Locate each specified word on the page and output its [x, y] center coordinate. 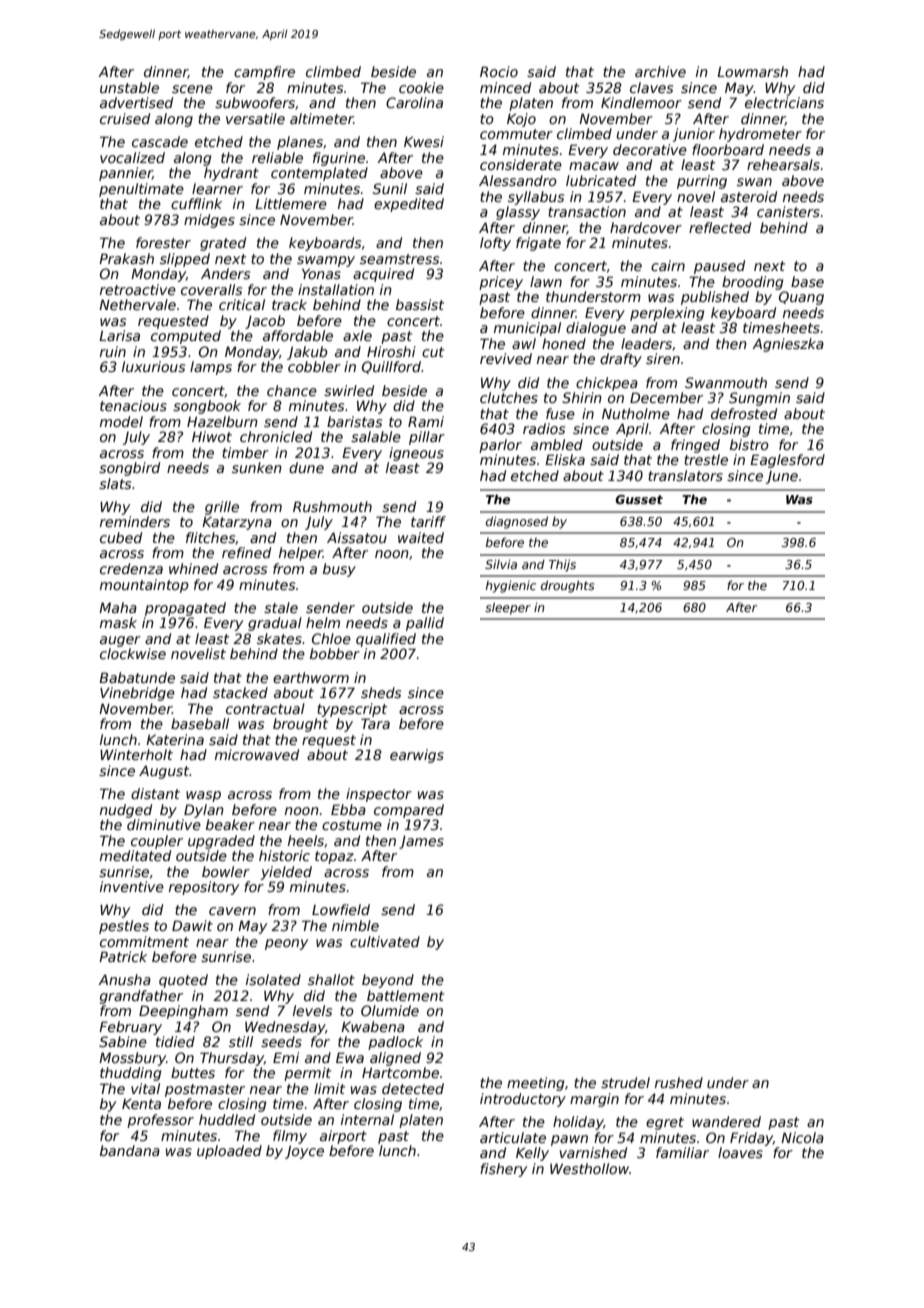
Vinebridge [137, 694]
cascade [160, 141]
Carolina [414, 102]
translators [685, 475]
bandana [130, 1150]
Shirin [582, 397]
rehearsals [783, 164]
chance [292, 390]
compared [409, 811]
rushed [679, 1082]
